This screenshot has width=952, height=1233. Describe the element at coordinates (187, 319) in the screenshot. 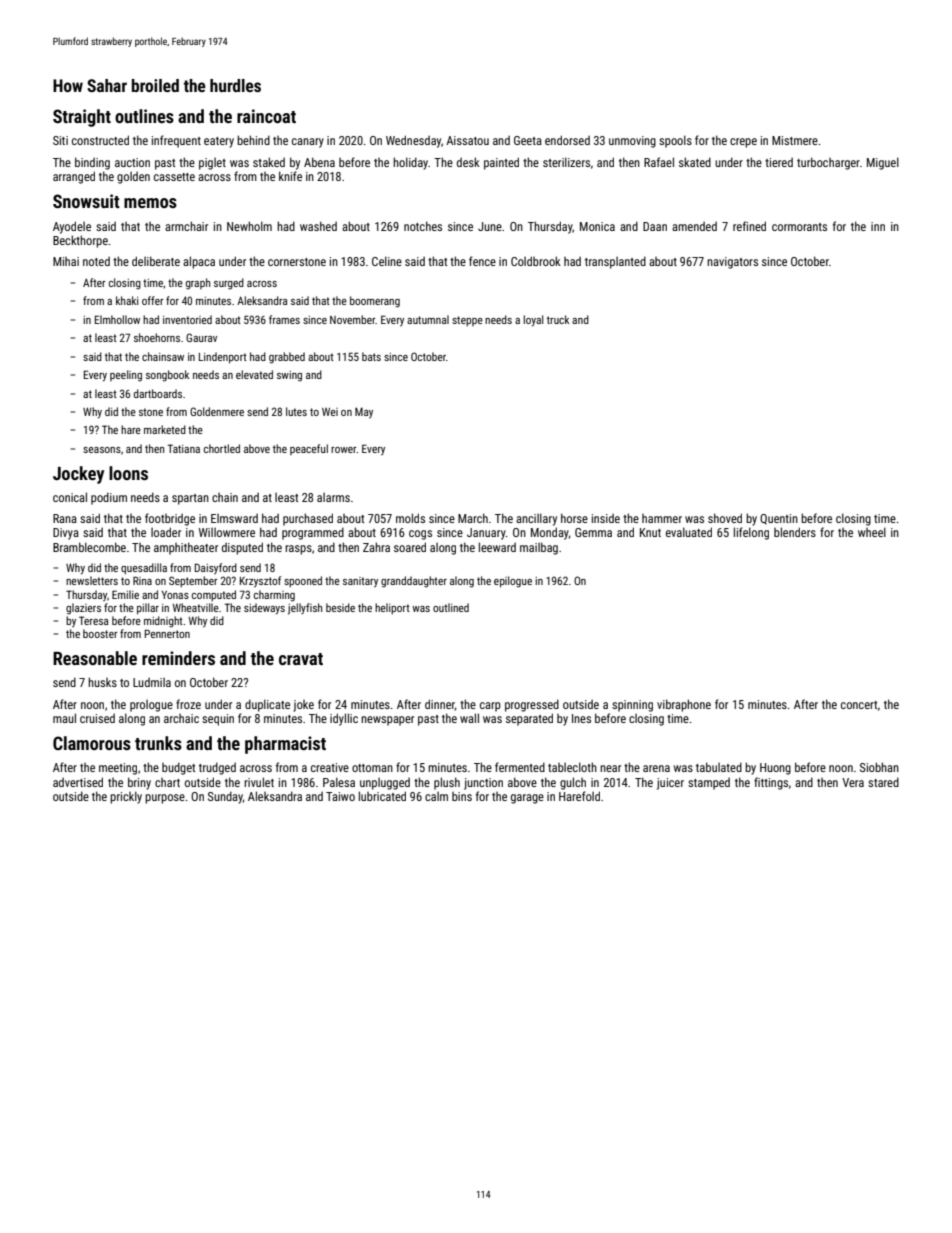

I see `inventoried` at that location.
